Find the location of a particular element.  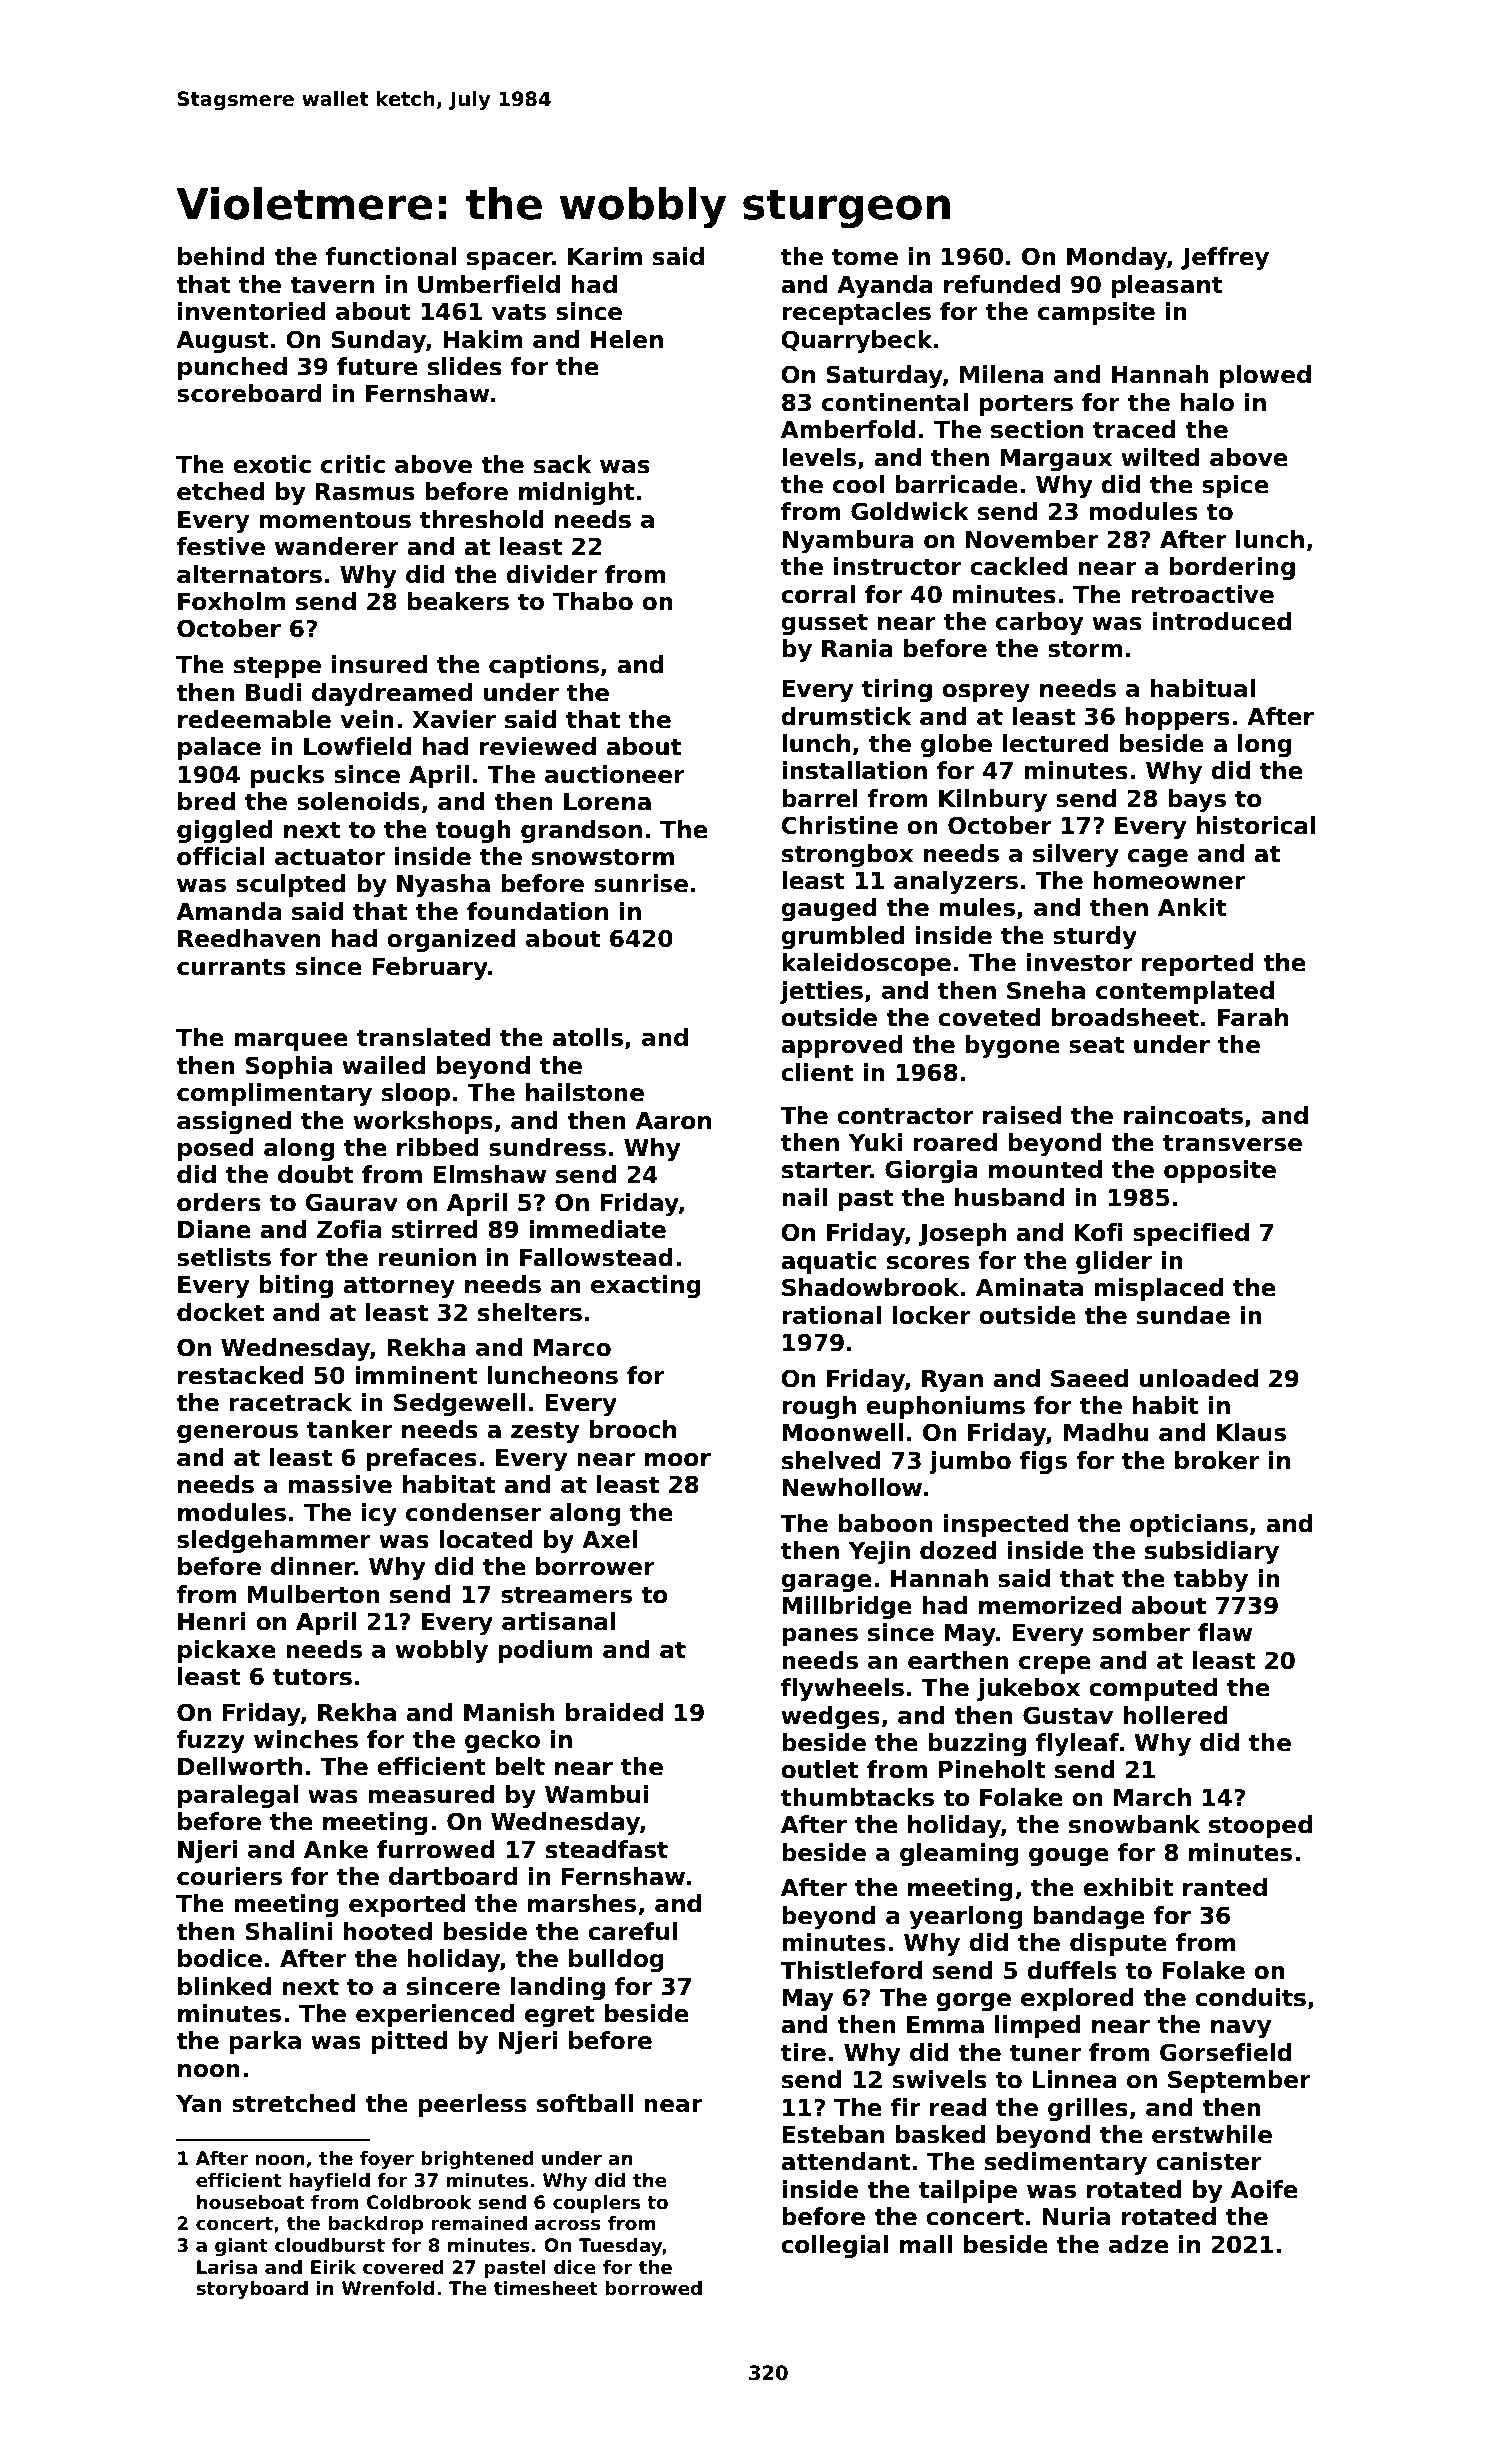

critic is located at coordinates (353, 464).
